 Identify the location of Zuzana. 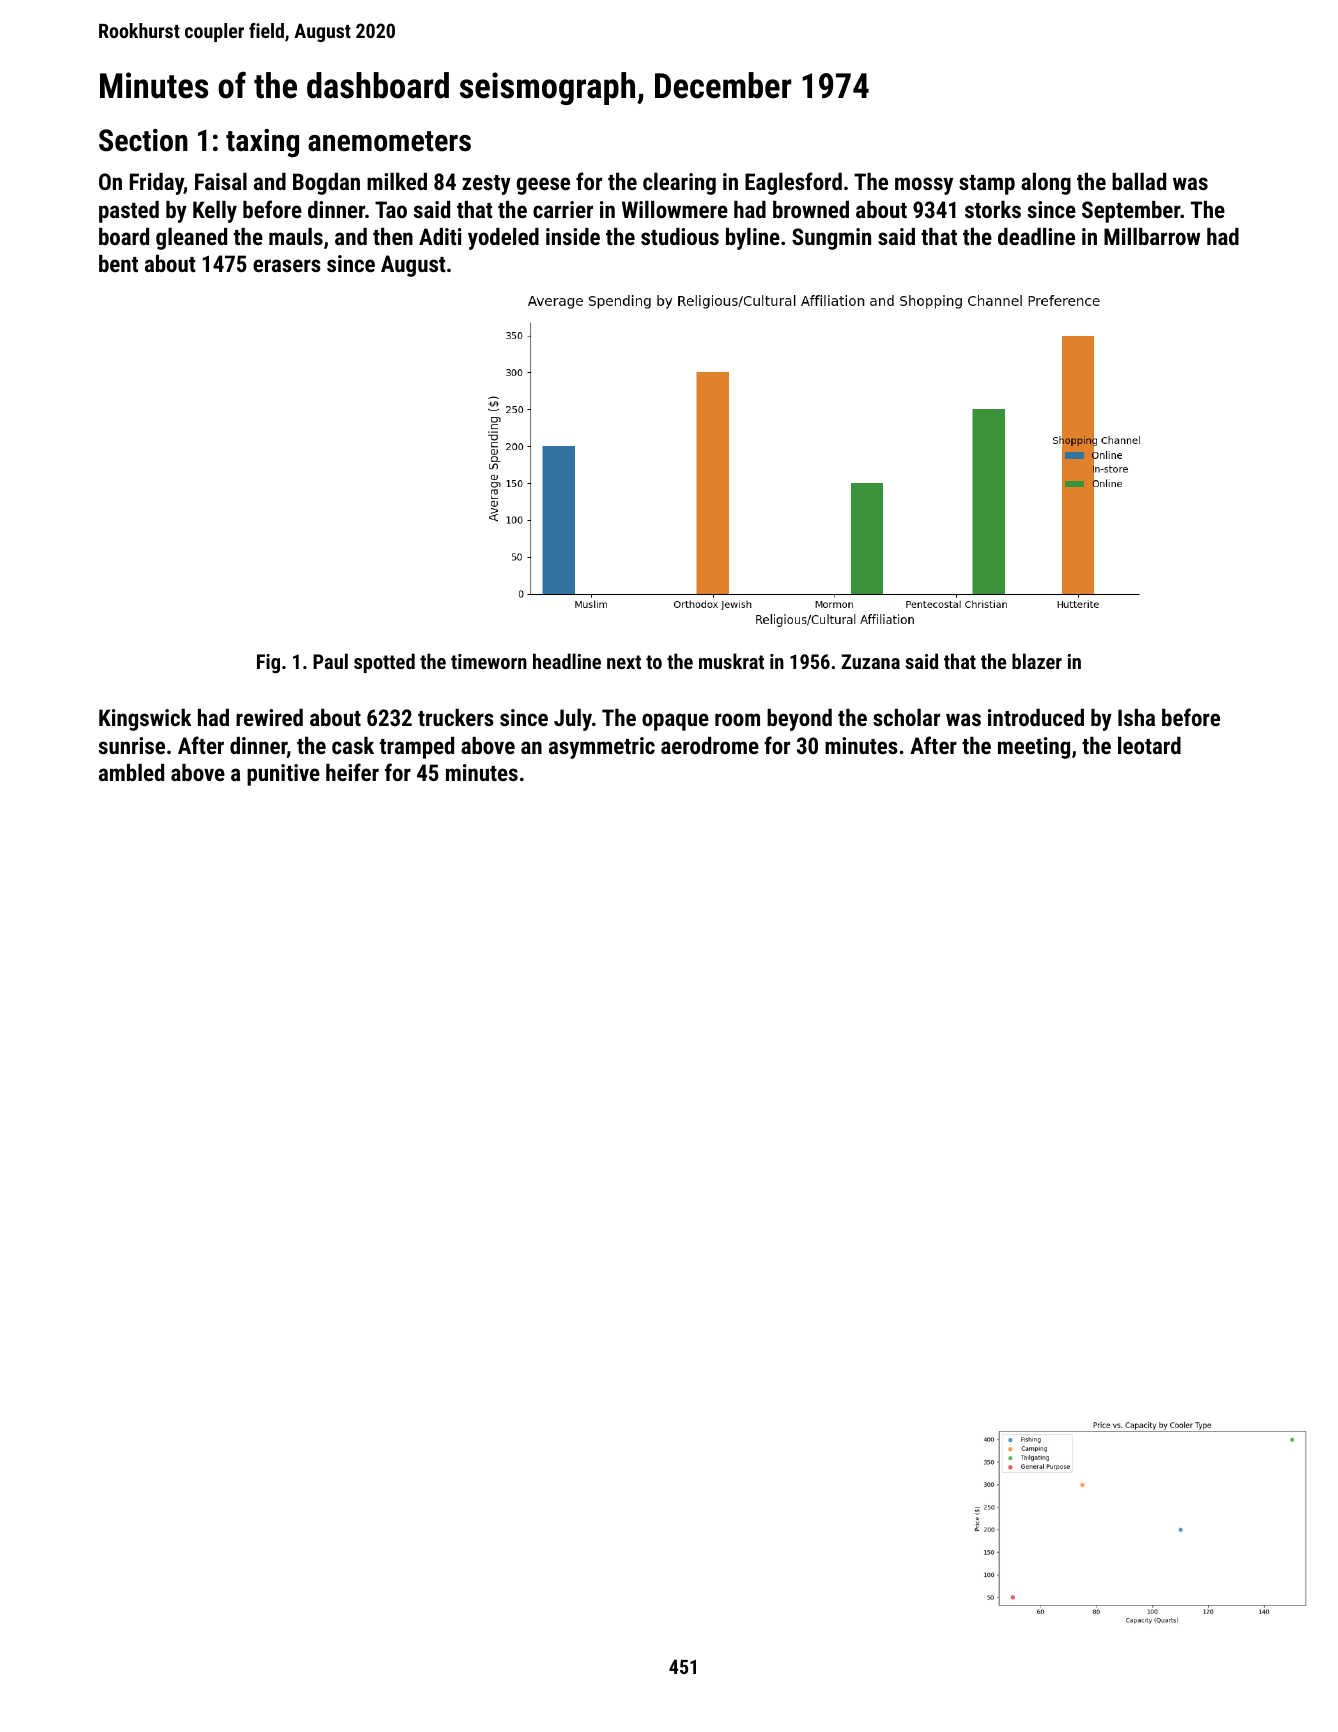
(870, 661).
